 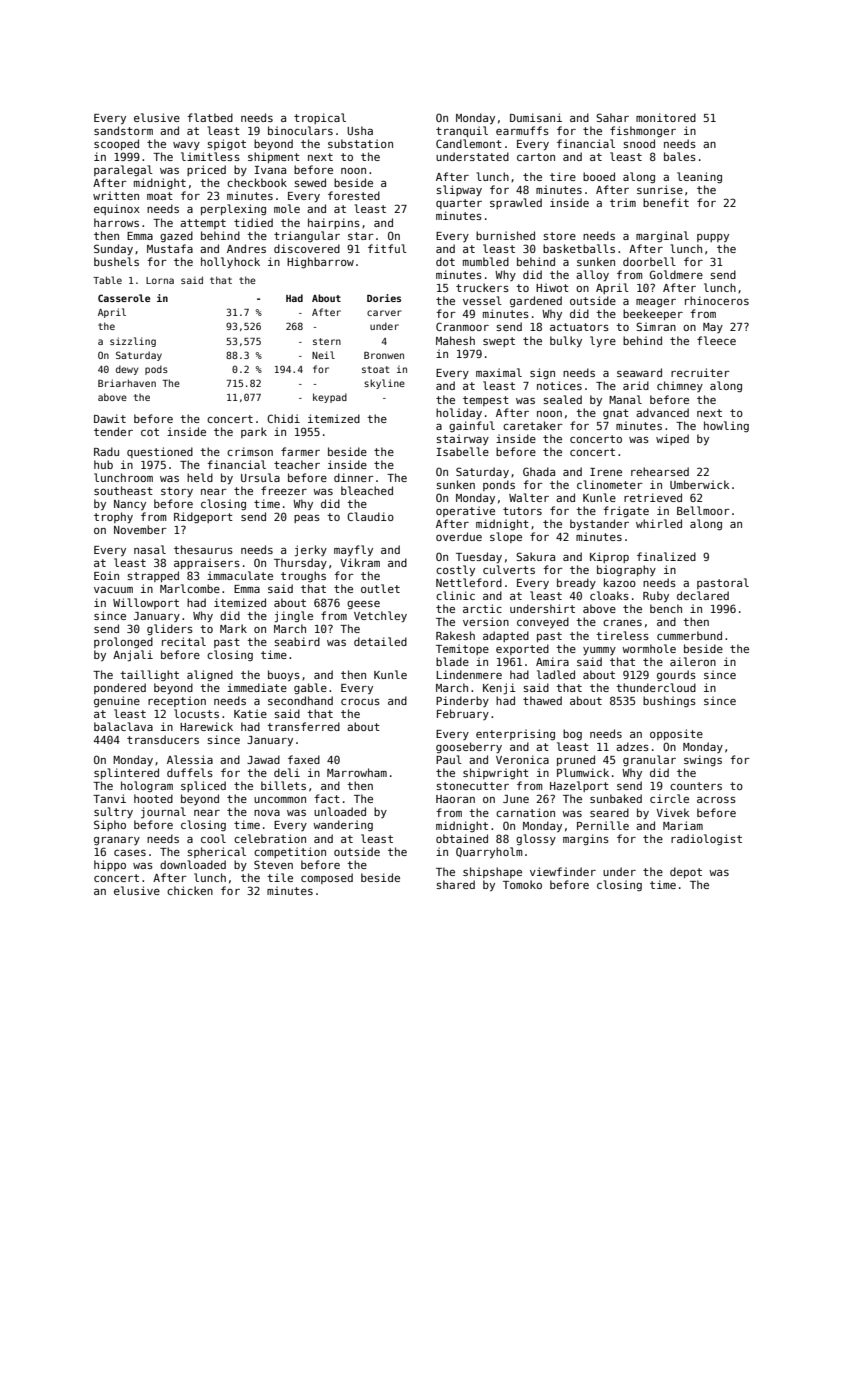 I want to click on monitored, so click(x=666, y=117).
